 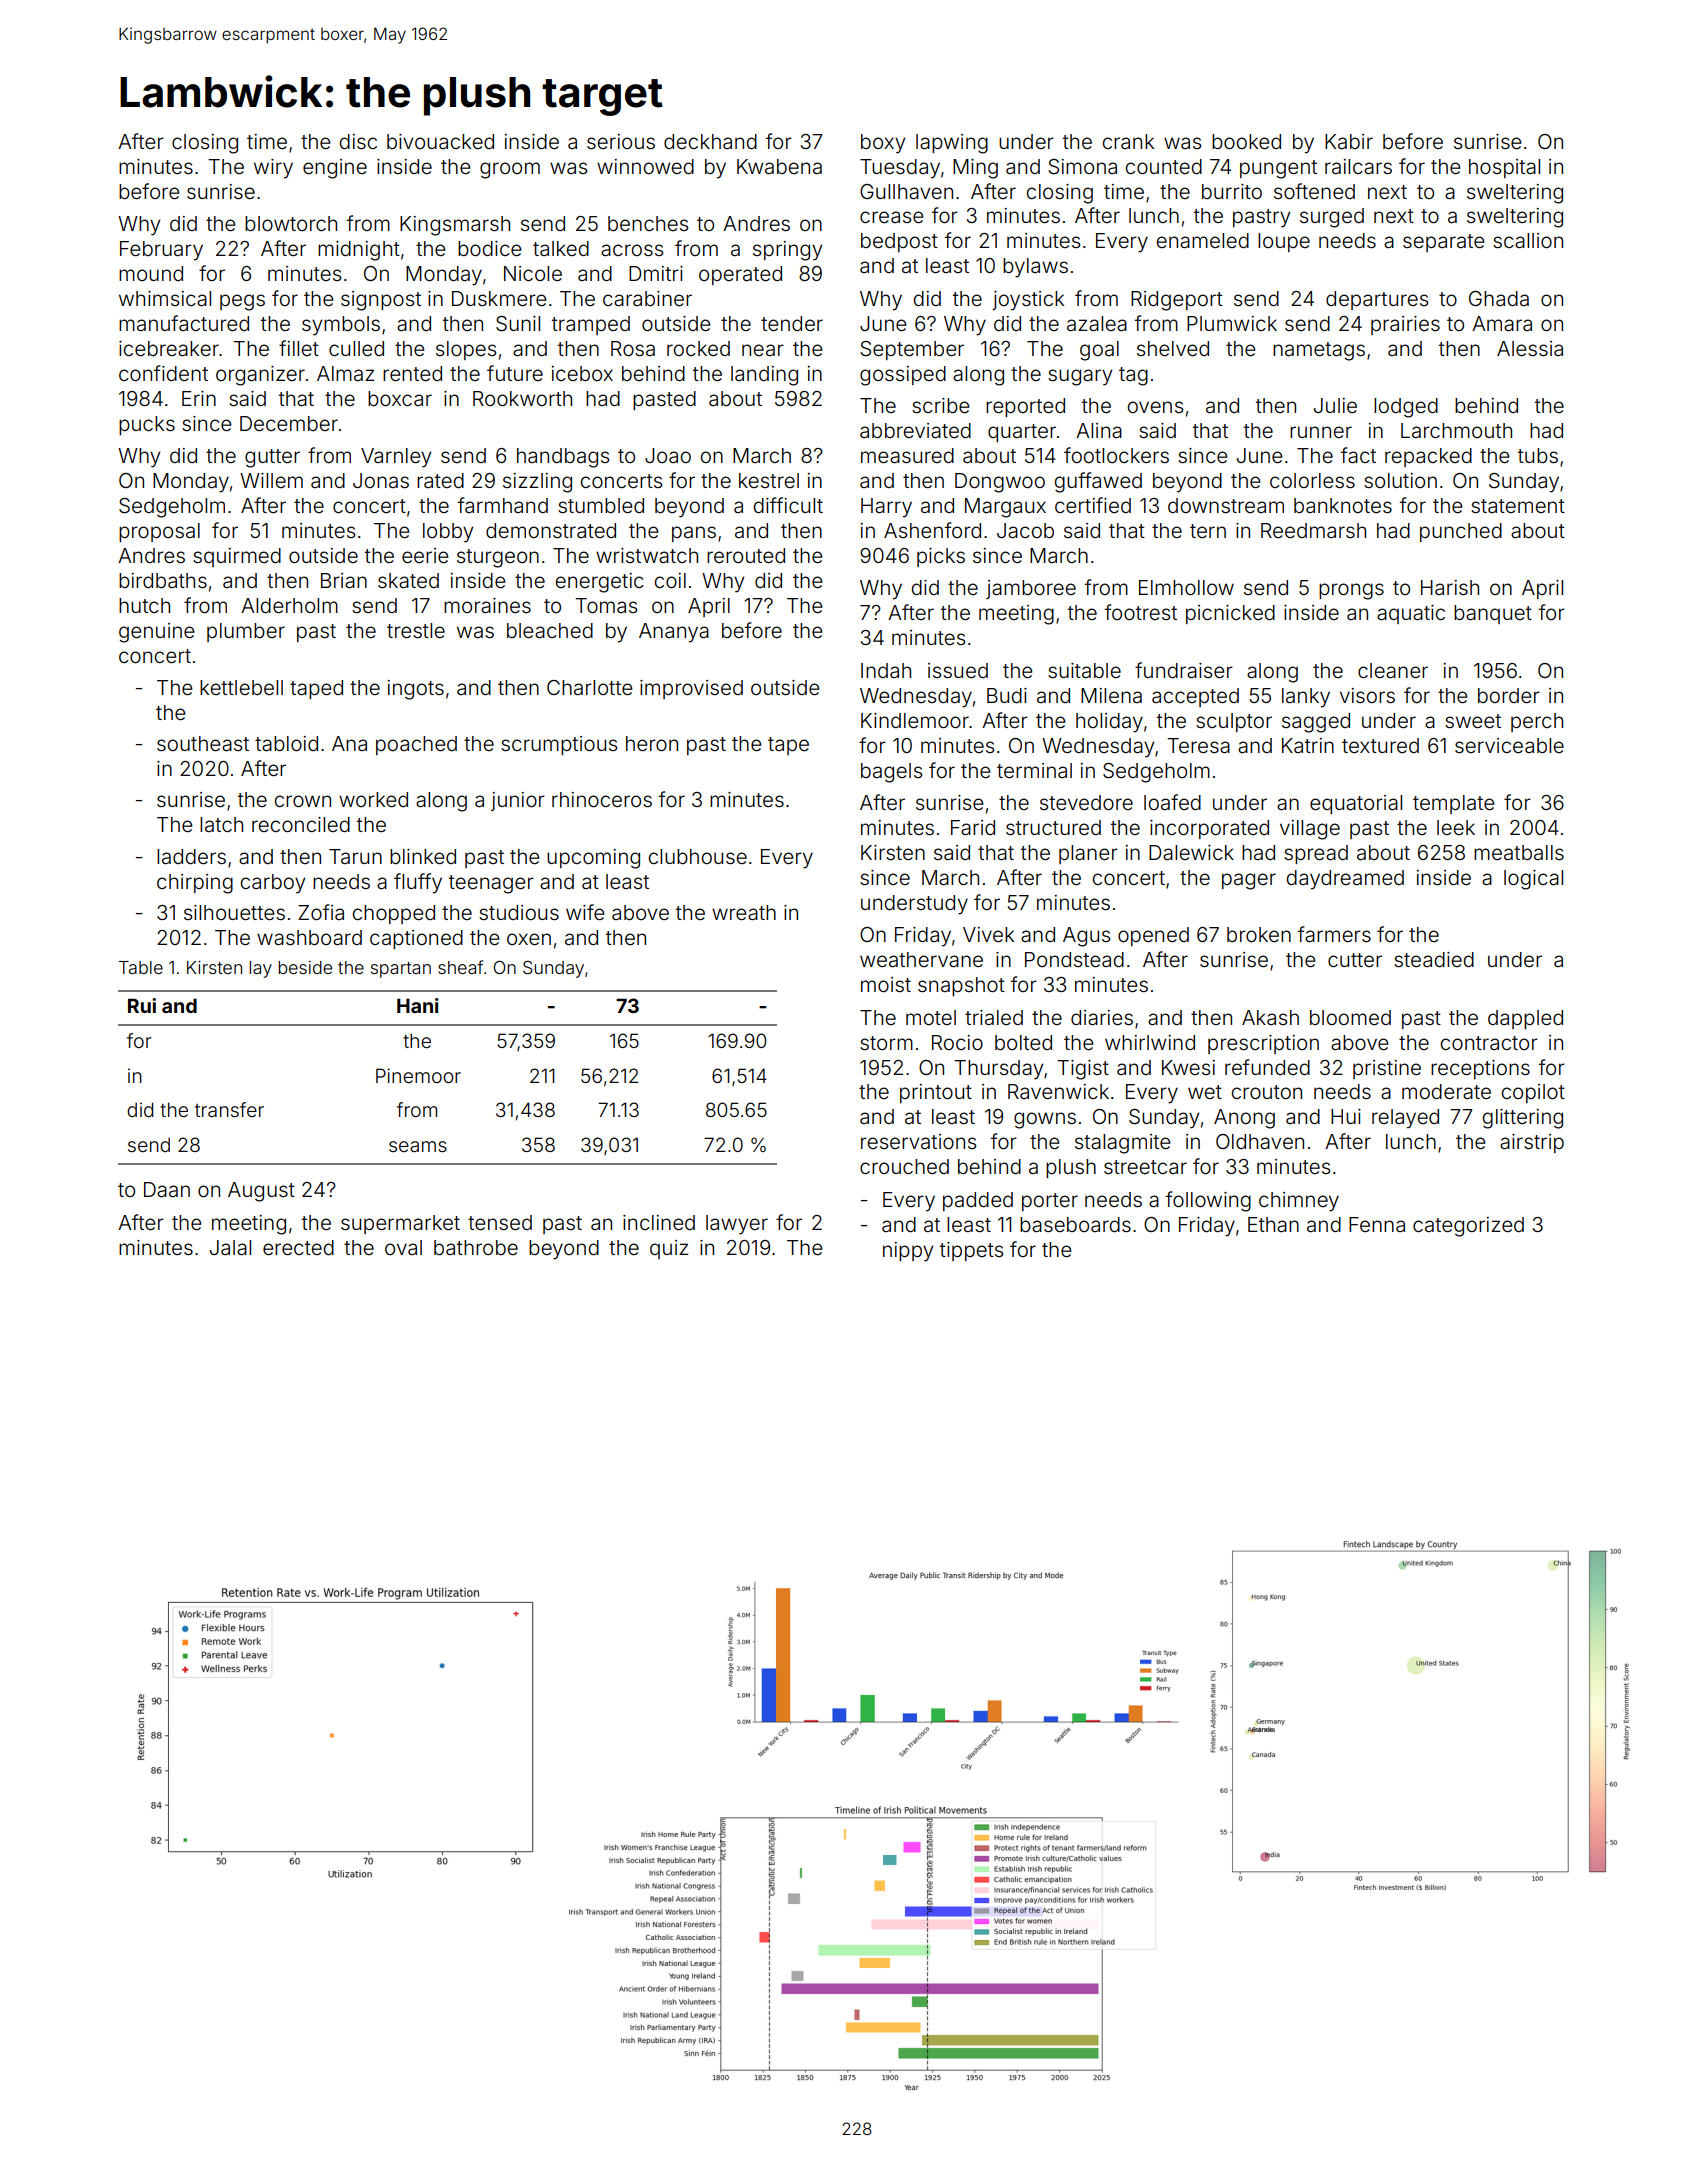 I want to click on springy, so click(x=787, y=251).
